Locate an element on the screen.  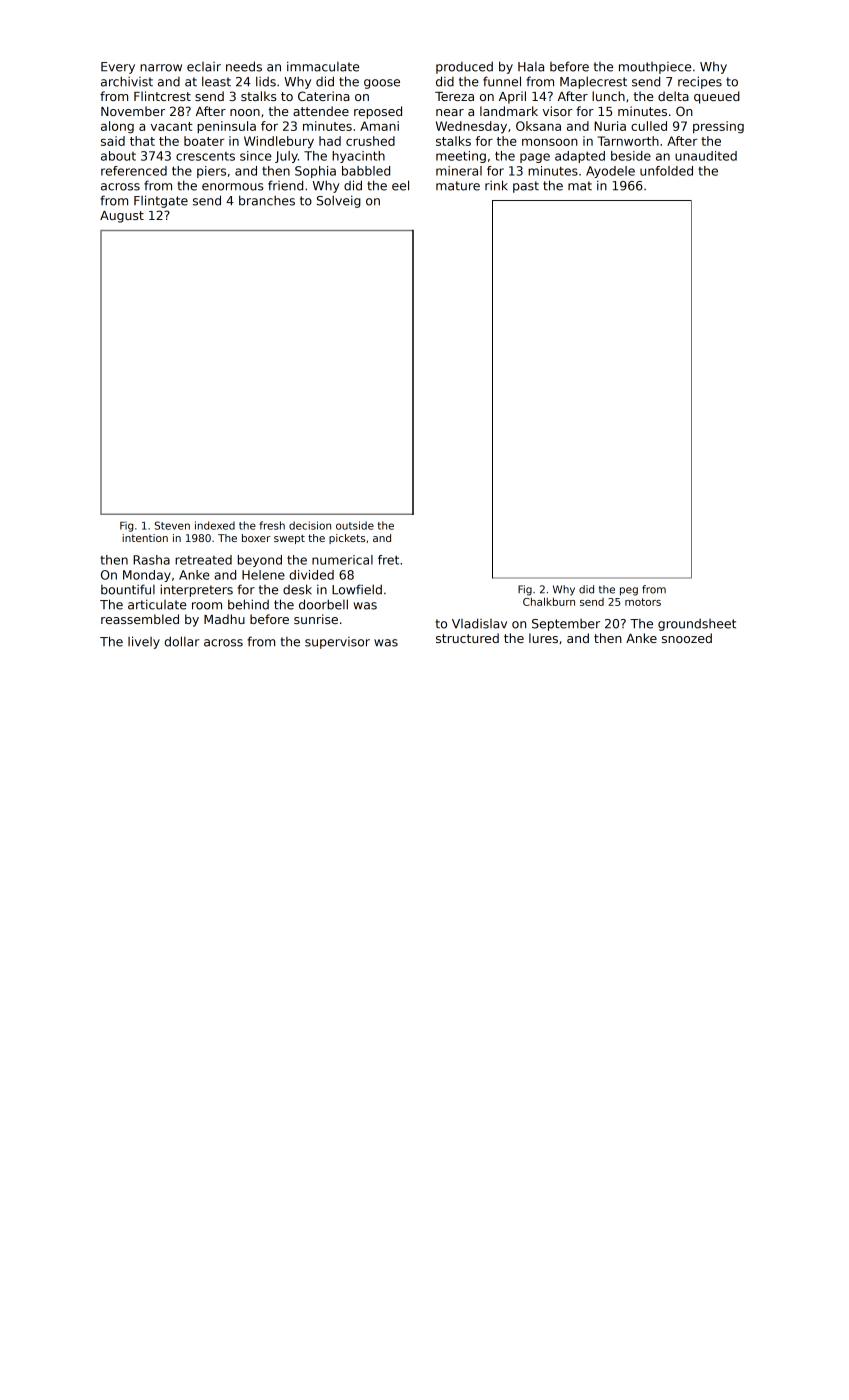
fresh is located at coordinates (272, 525).
